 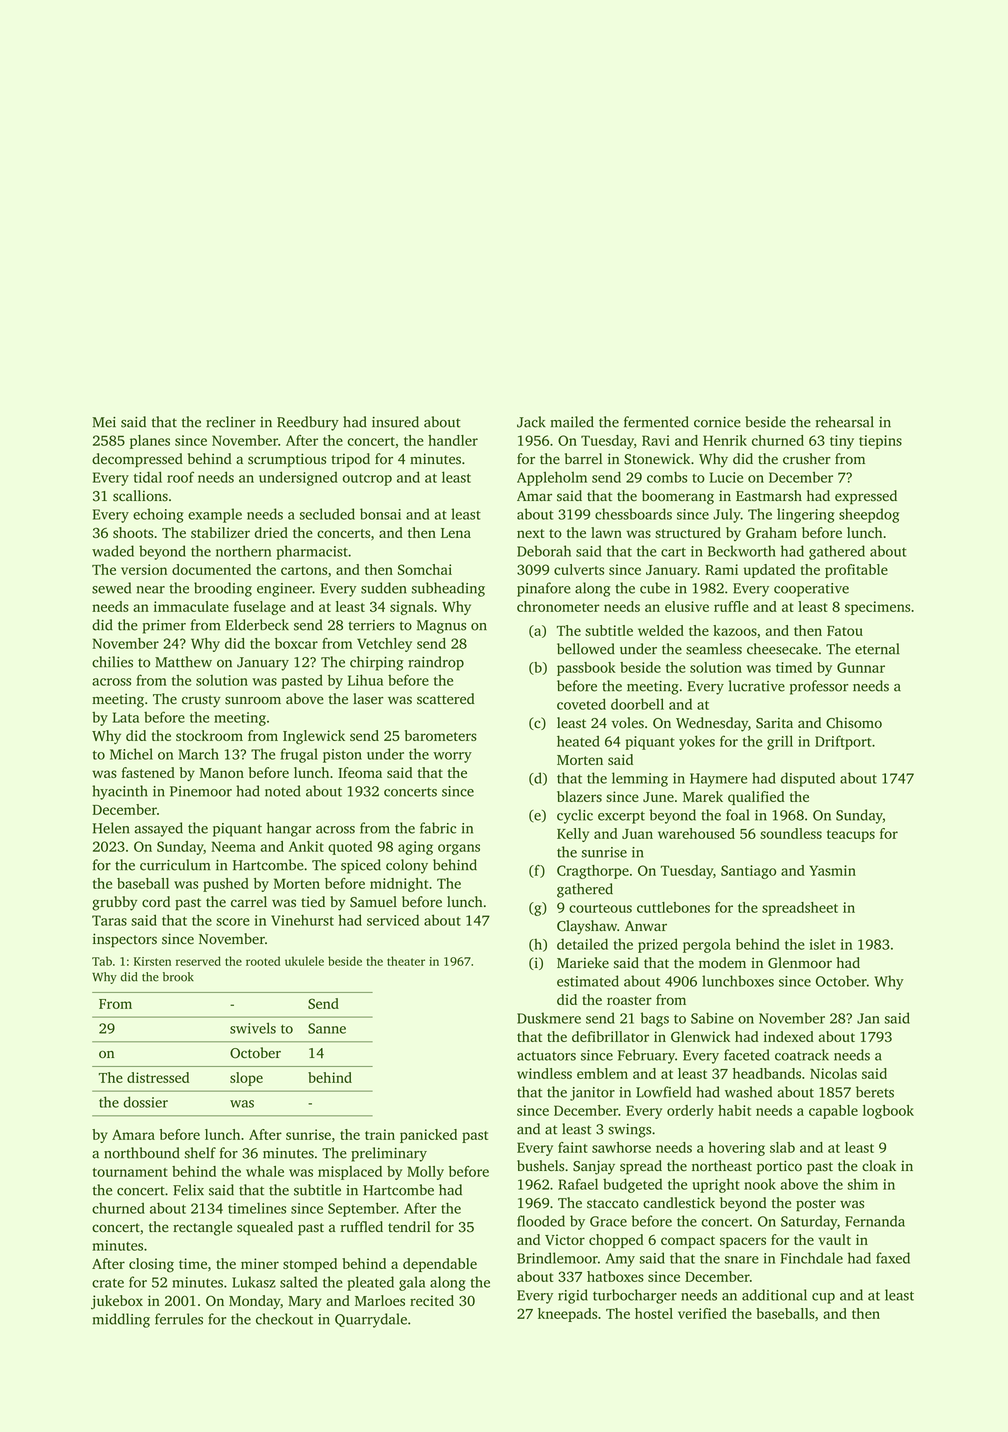 I want to click on courteous, so click(x=600, y=908).
